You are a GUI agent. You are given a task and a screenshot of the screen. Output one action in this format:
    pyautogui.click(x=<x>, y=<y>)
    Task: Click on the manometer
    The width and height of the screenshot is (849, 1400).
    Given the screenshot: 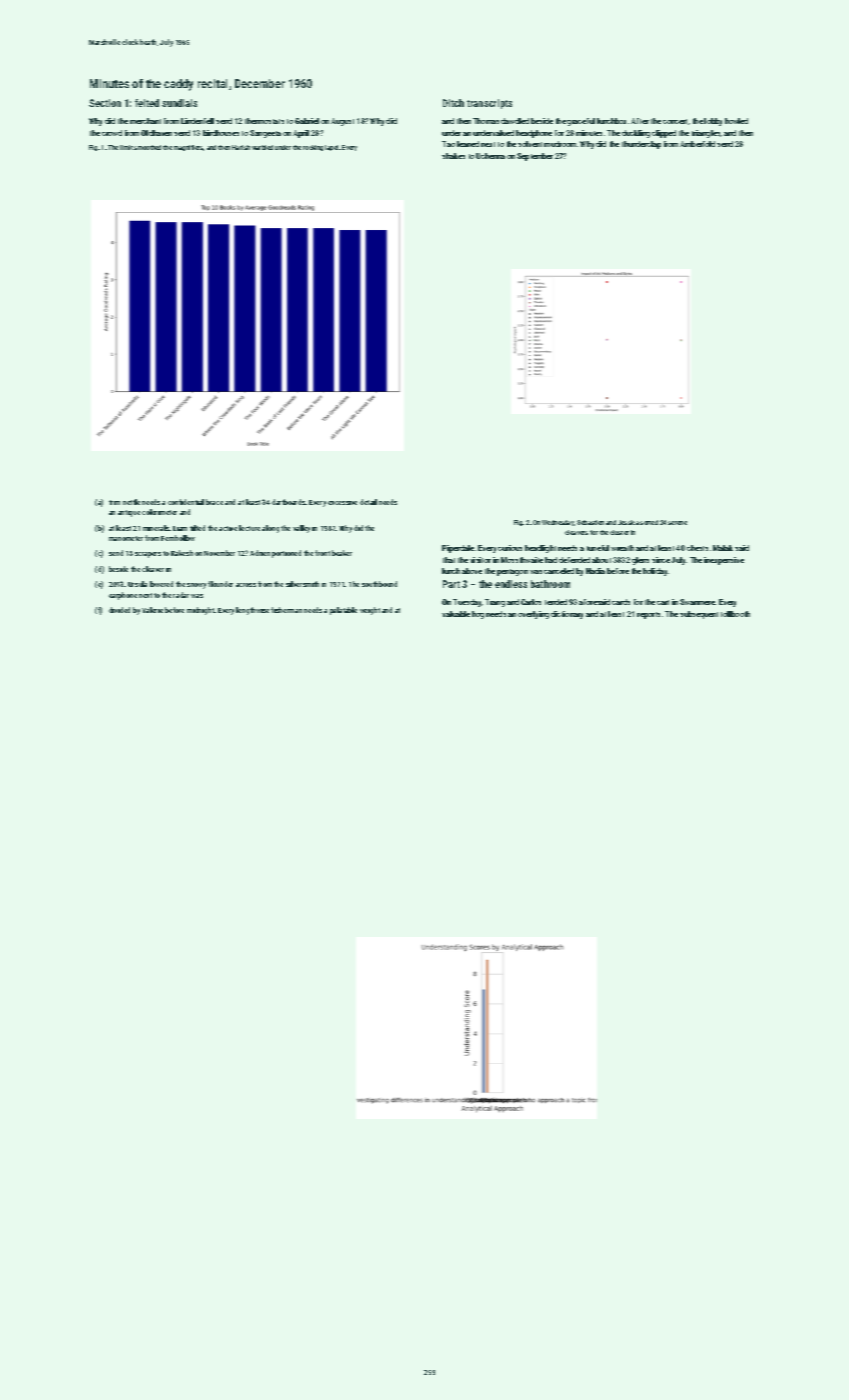 What is the action you would take?
    pyautogui.click(x=126, y=538)
